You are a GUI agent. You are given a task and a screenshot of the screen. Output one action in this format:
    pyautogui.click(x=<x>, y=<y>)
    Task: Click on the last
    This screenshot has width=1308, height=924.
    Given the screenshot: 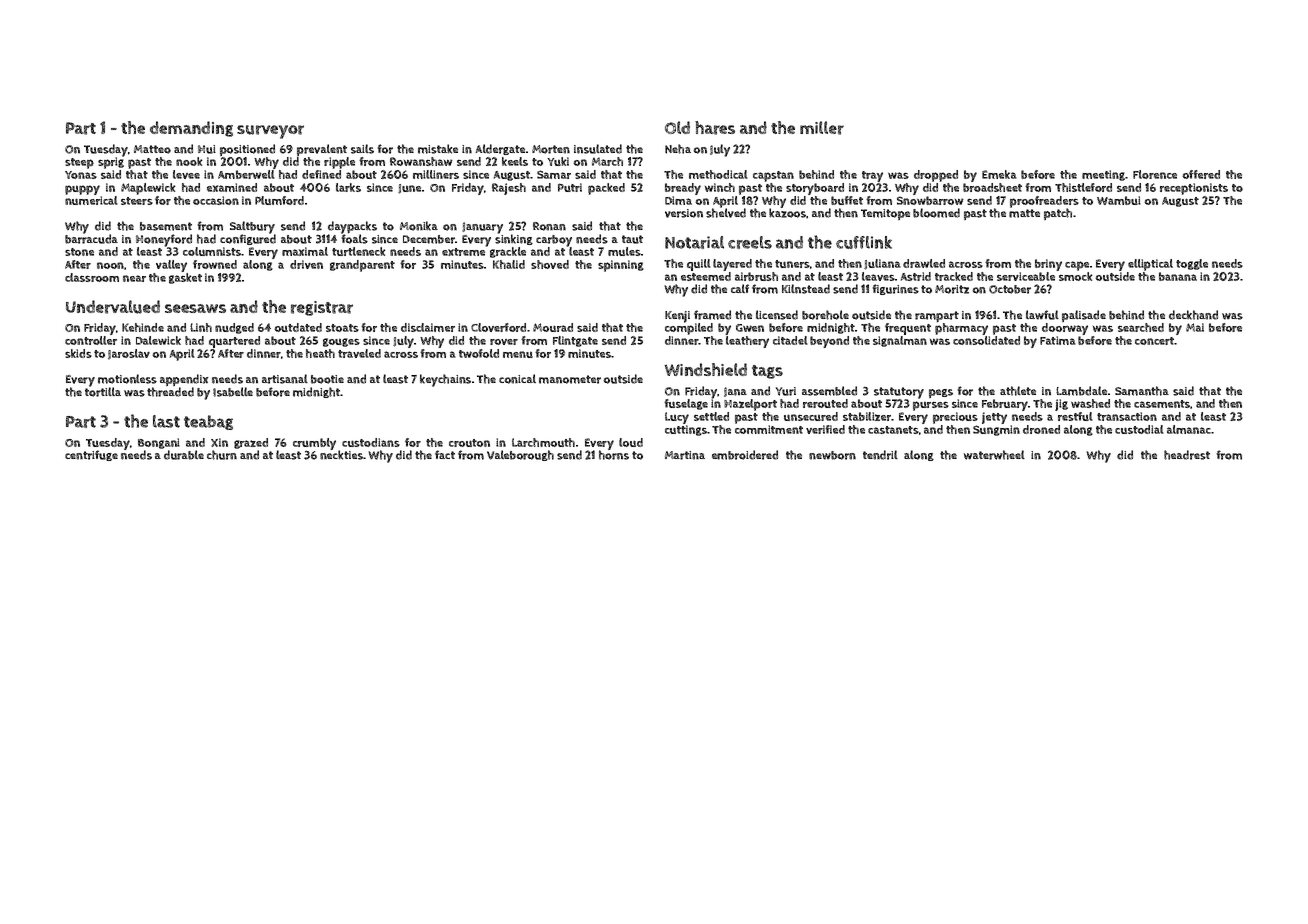 What is the action you would take?
    pyautogui.click(x=166, y=421)
